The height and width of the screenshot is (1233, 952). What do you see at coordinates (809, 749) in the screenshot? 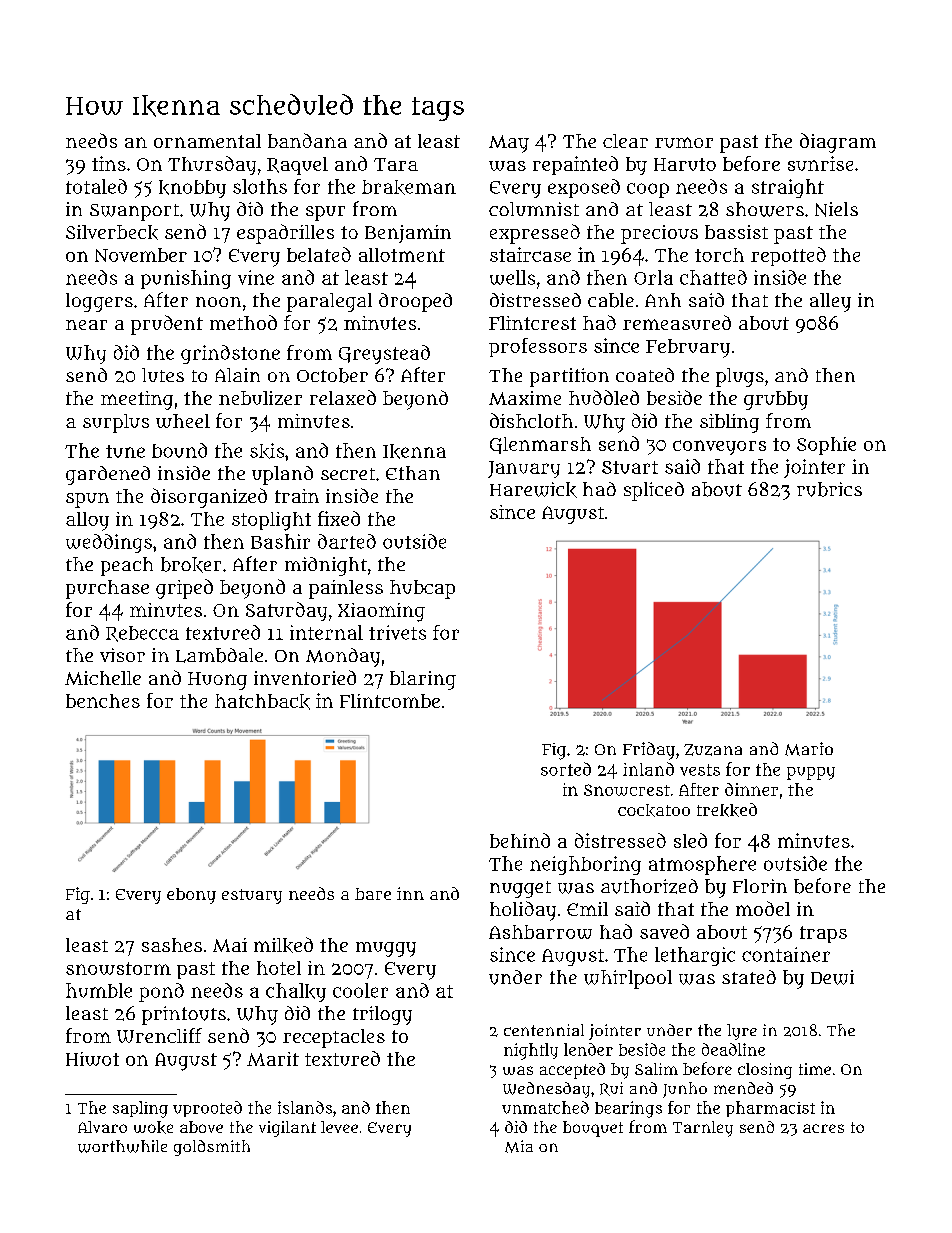
I see `Mario` at bounding box center [809, 749].
